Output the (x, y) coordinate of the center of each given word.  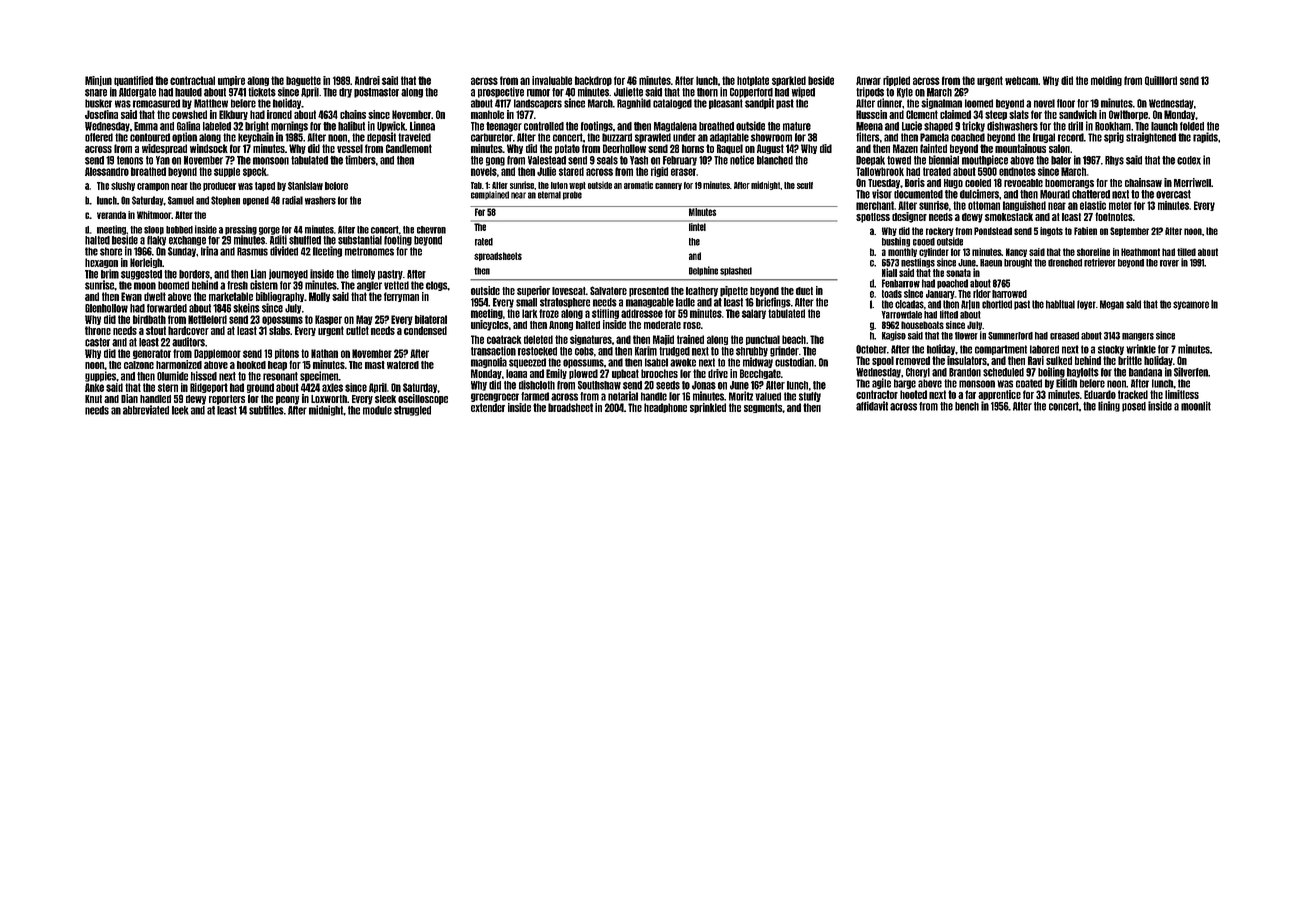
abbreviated (146, 410)
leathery (702, 292)
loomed (979, 103)
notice (742, 160)
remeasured (156, 103)
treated (937, 171)
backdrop (593, 81)
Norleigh (146, 263)
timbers (360, 160)
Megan (1112, 305)
